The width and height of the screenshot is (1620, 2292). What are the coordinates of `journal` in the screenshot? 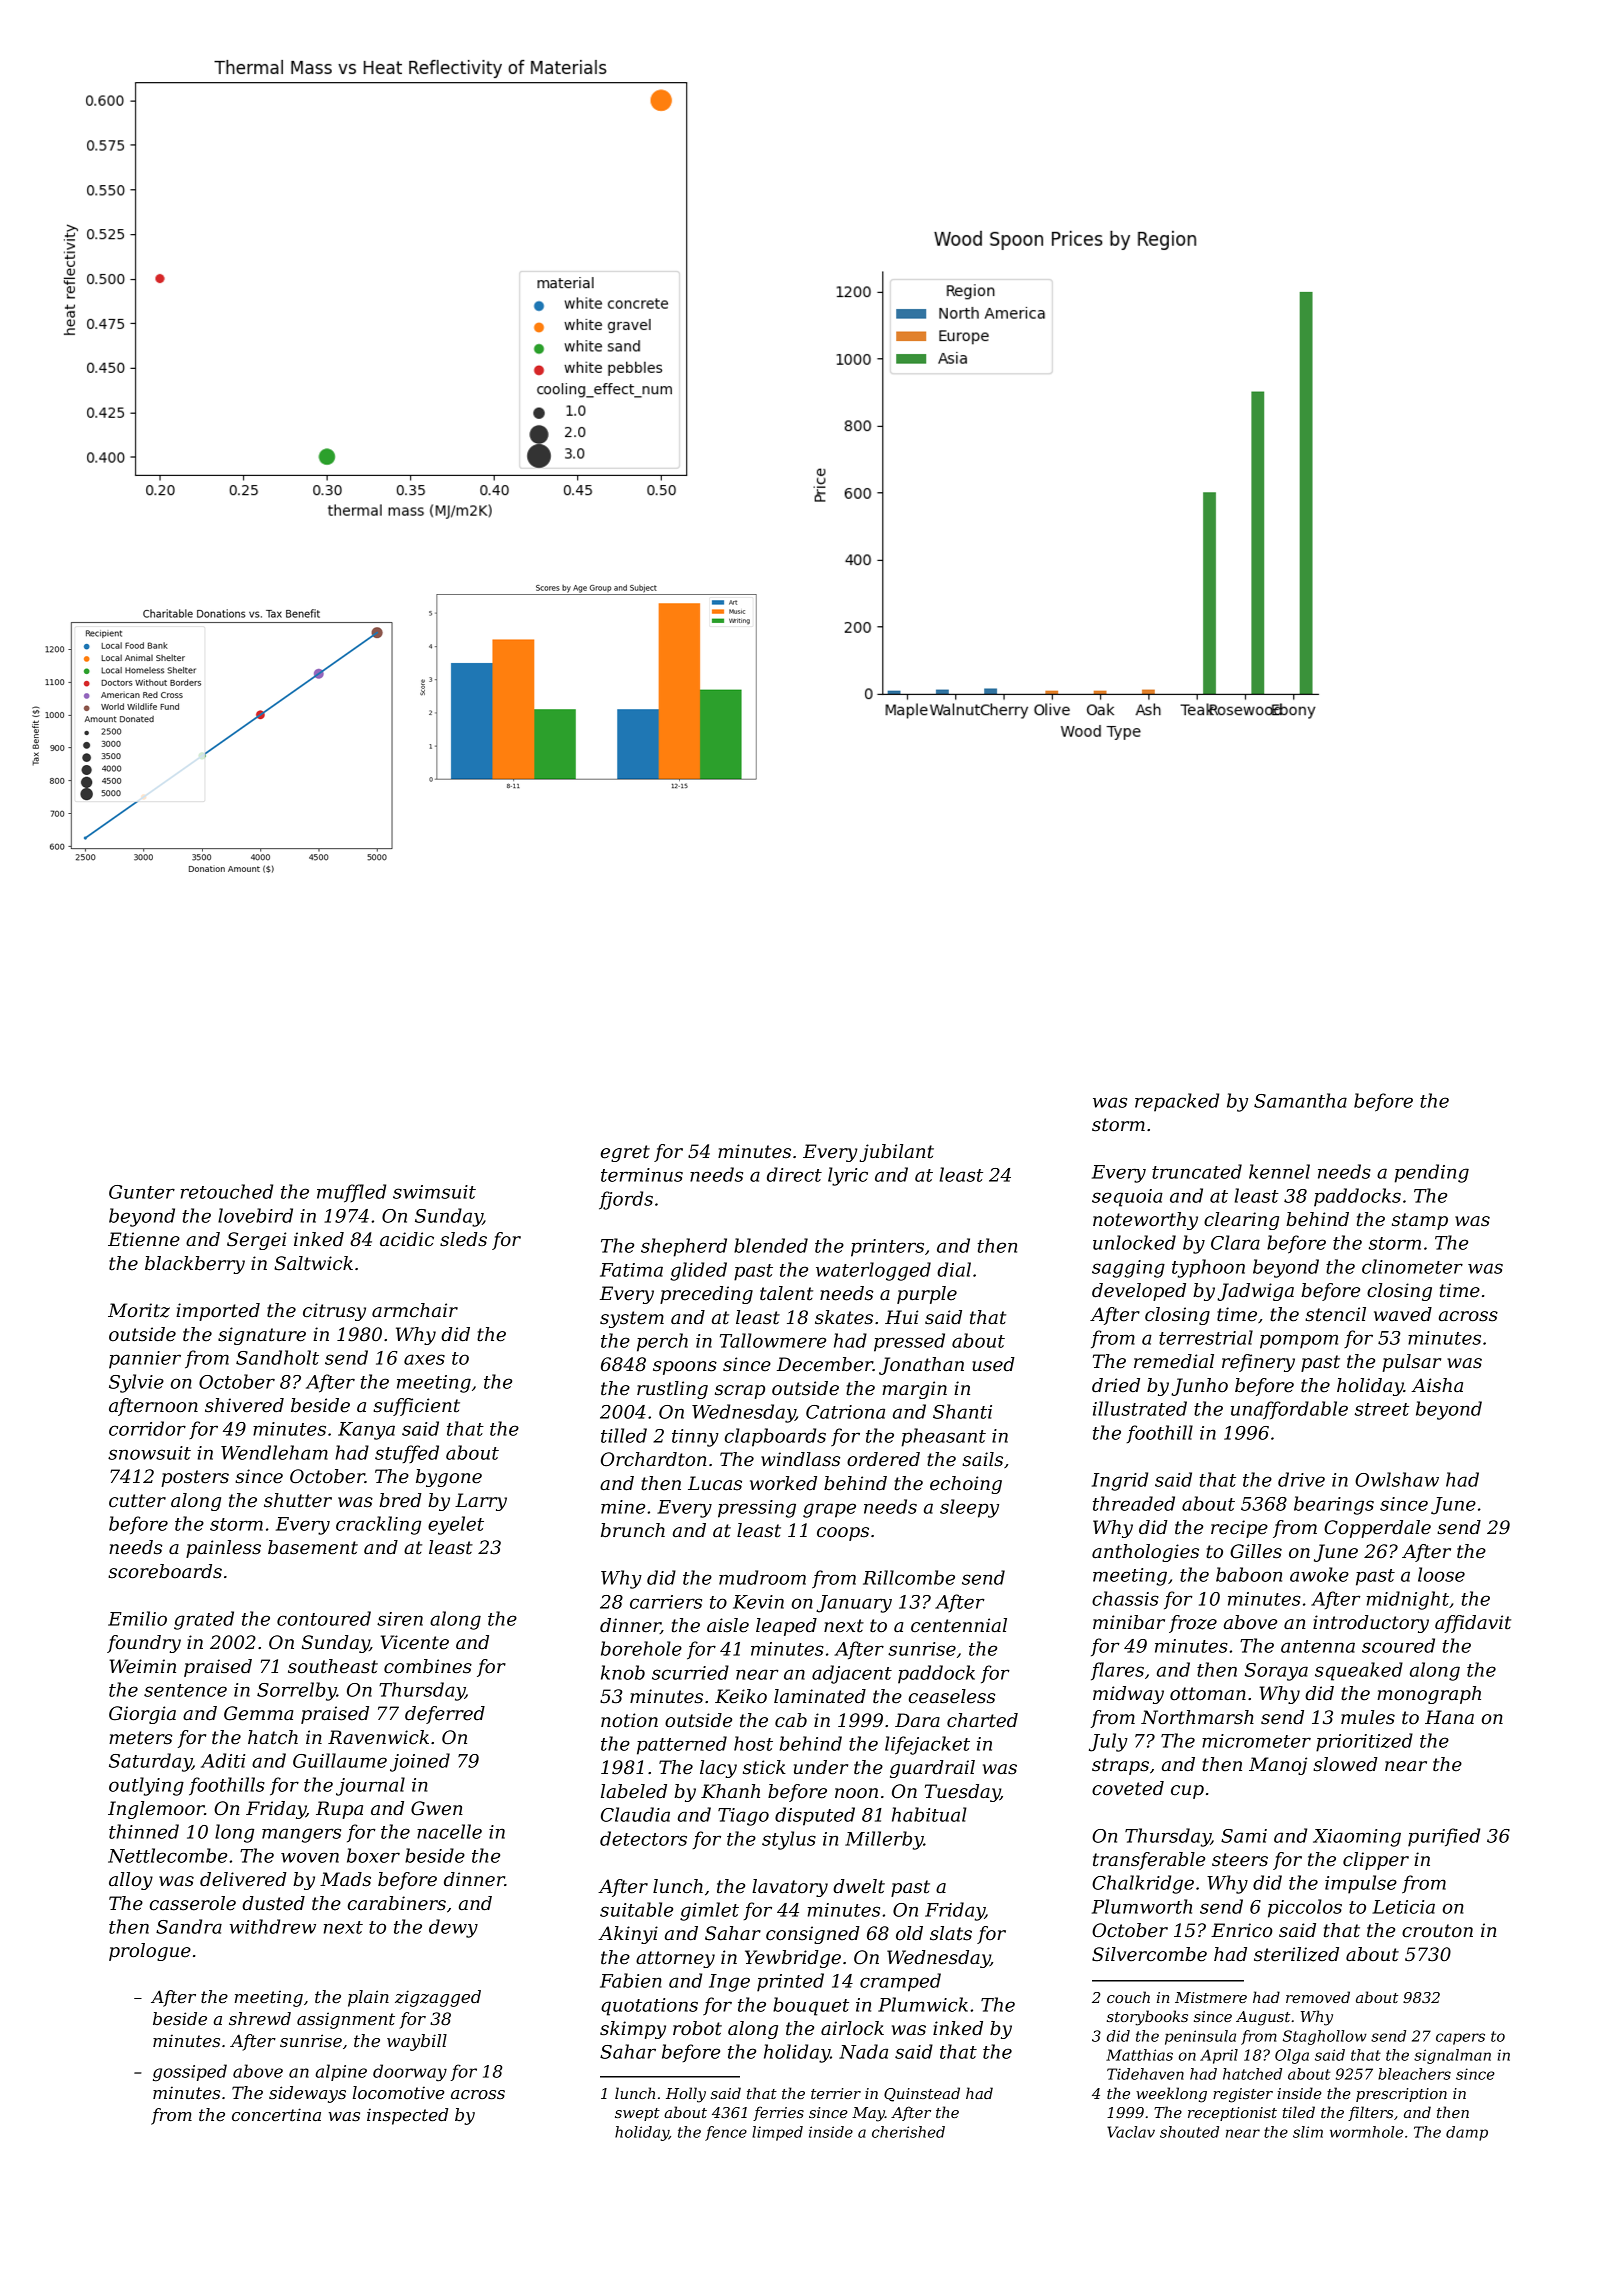 It's located at (370, 1786).
